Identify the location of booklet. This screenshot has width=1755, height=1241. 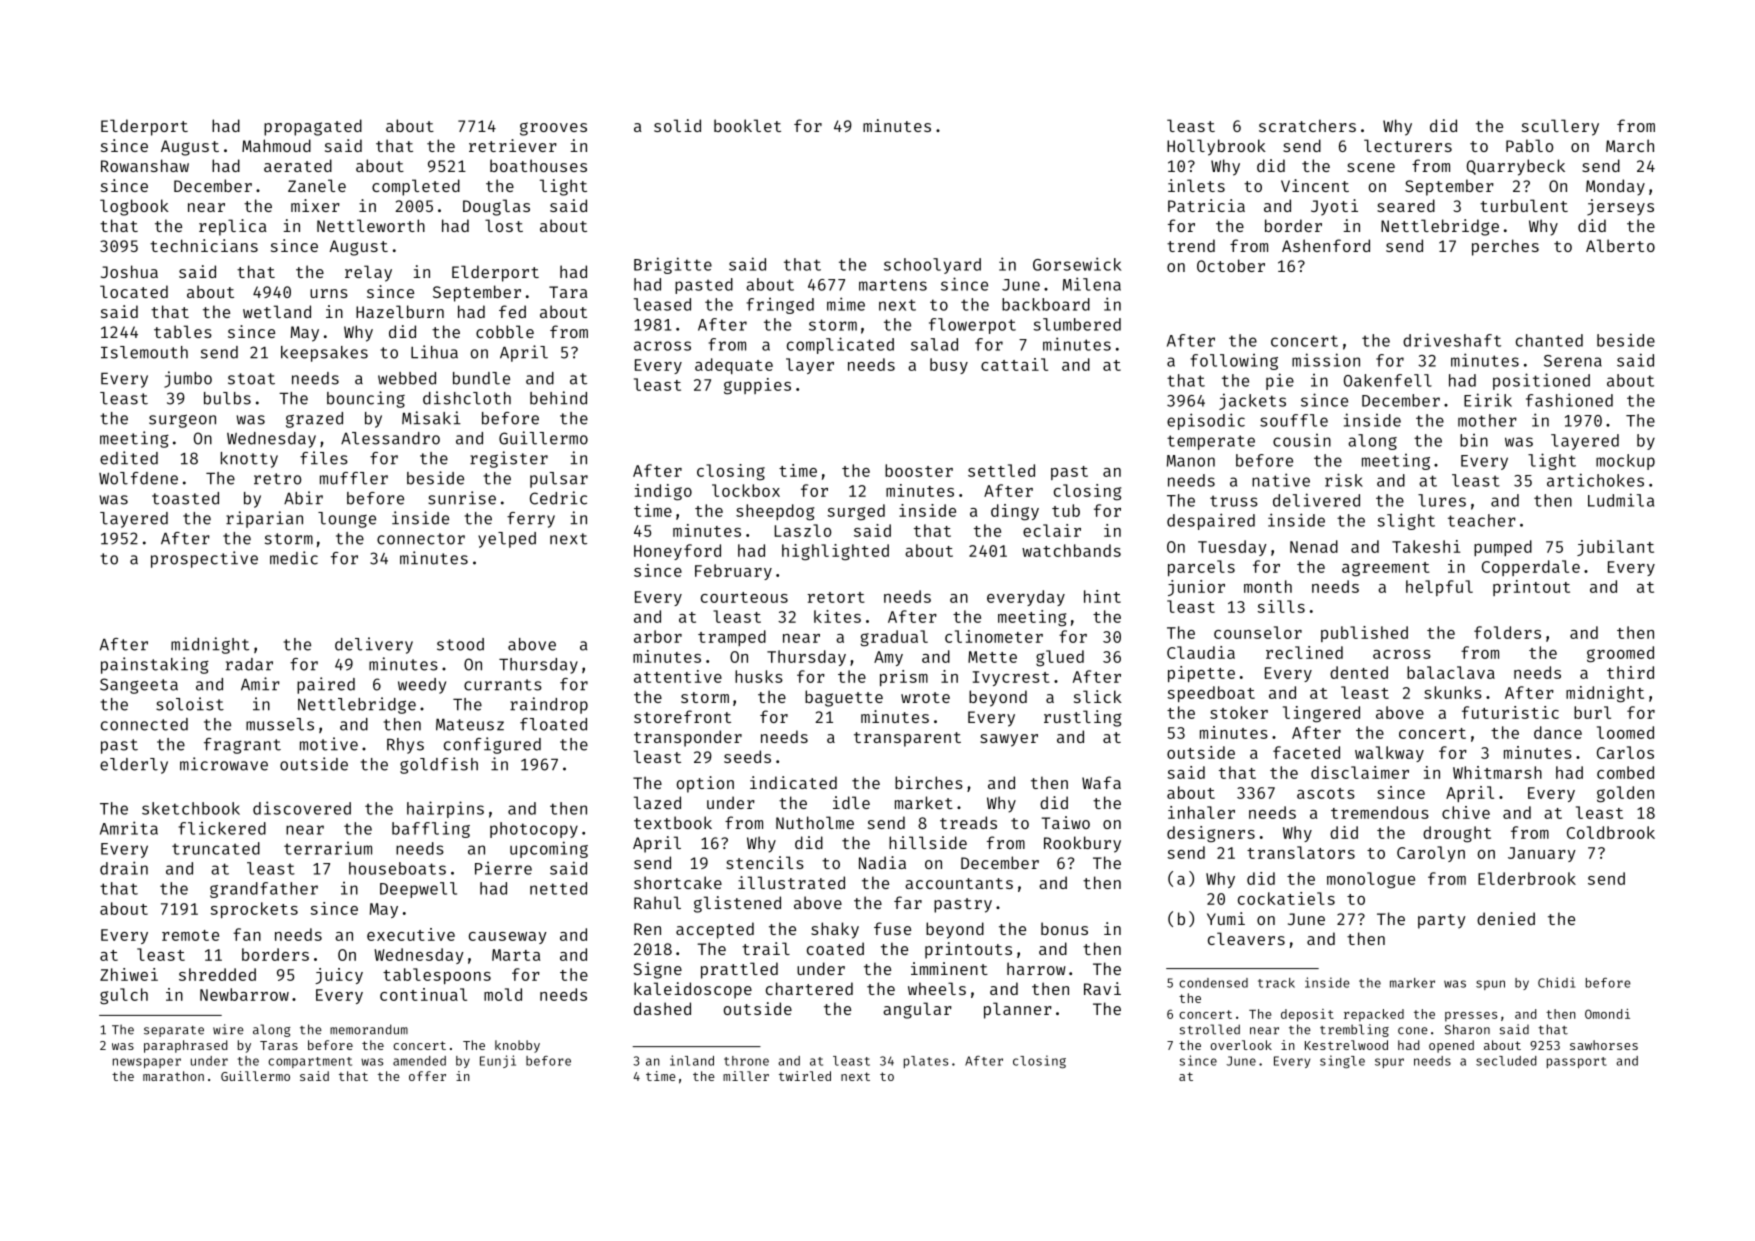
(747, 125).
